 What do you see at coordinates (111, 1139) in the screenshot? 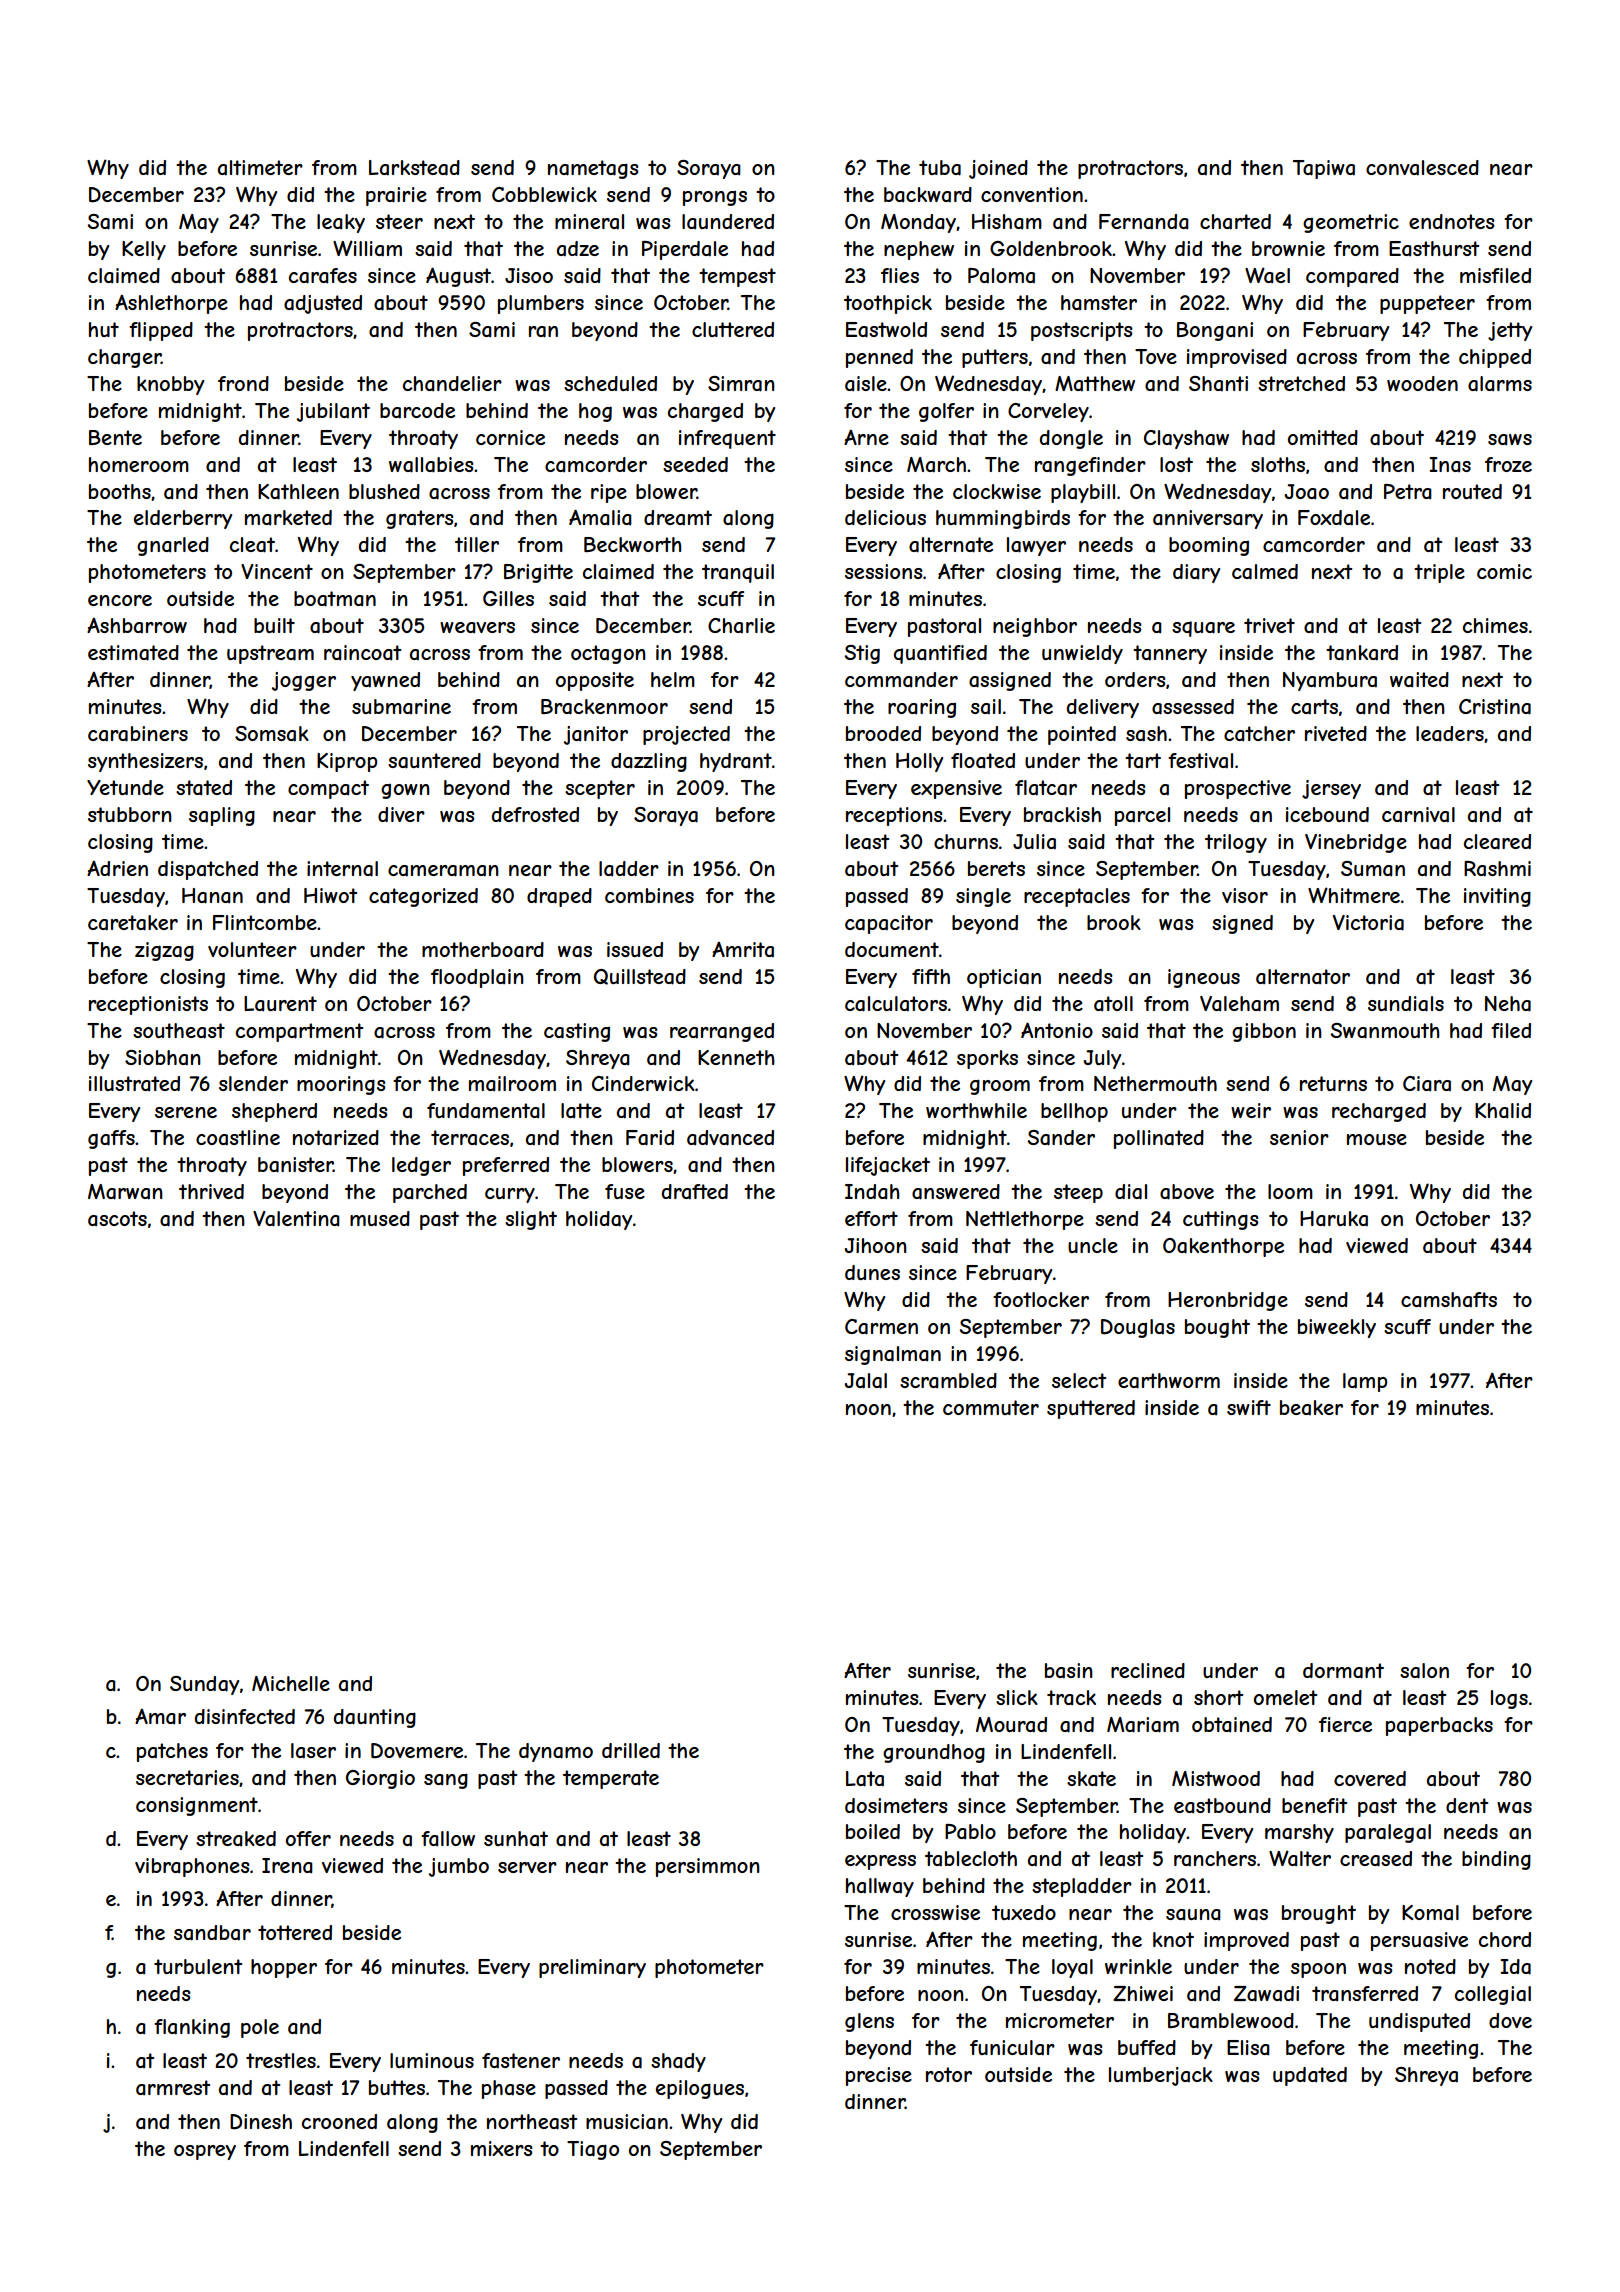
I see `gaffs` at bounding box center [111, 1139].
